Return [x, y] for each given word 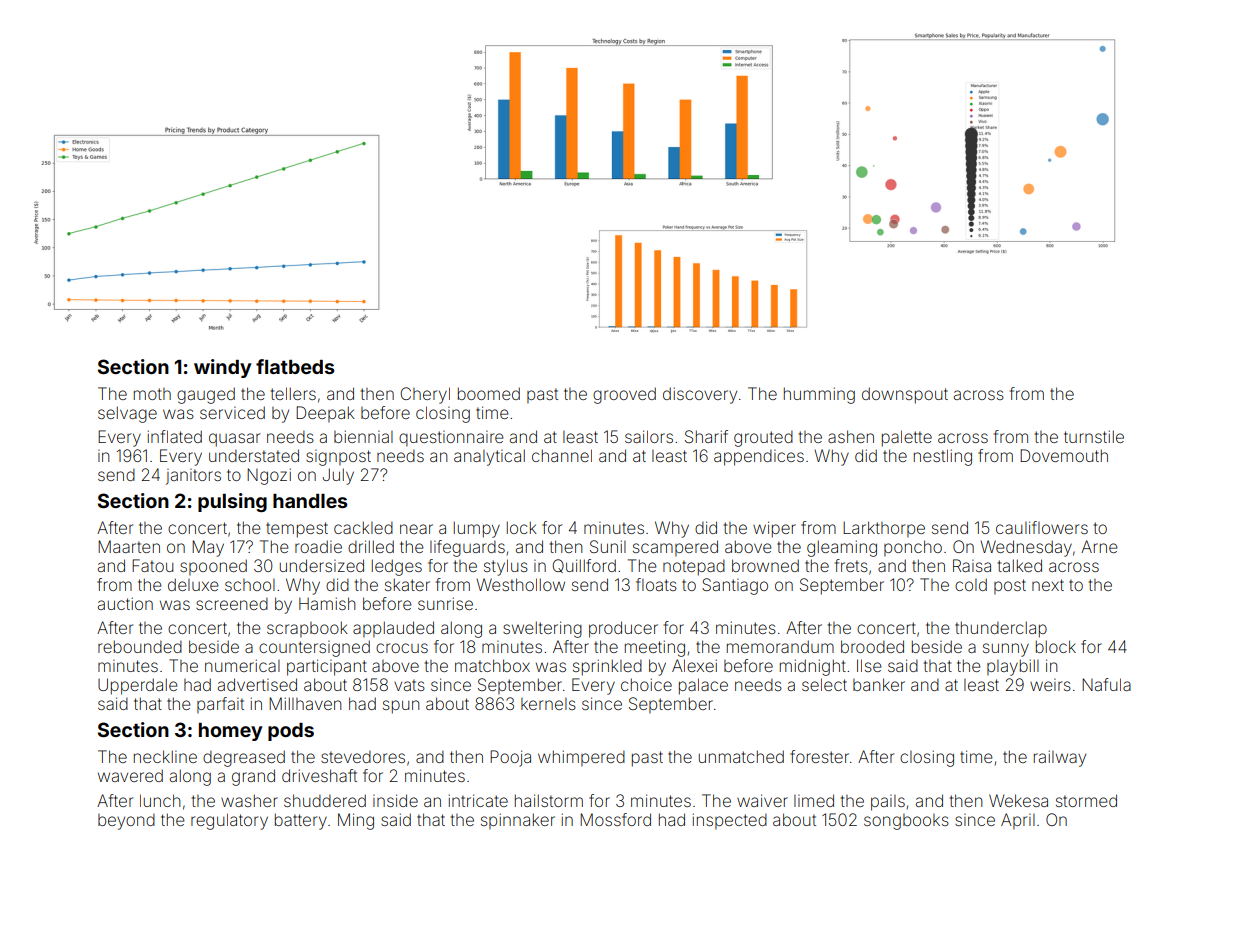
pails [888, 803]
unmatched [741, 756]
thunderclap [1001, 629]
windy [222, 368]
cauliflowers [1042, 527]
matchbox [492, 665]
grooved [624, 395]
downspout [905, 395]
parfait [220, 705]
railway [1060, 758]
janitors [193, 477]
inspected [730, 821]
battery [301, 821]
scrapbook [307, 629]
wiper [774, 529]
